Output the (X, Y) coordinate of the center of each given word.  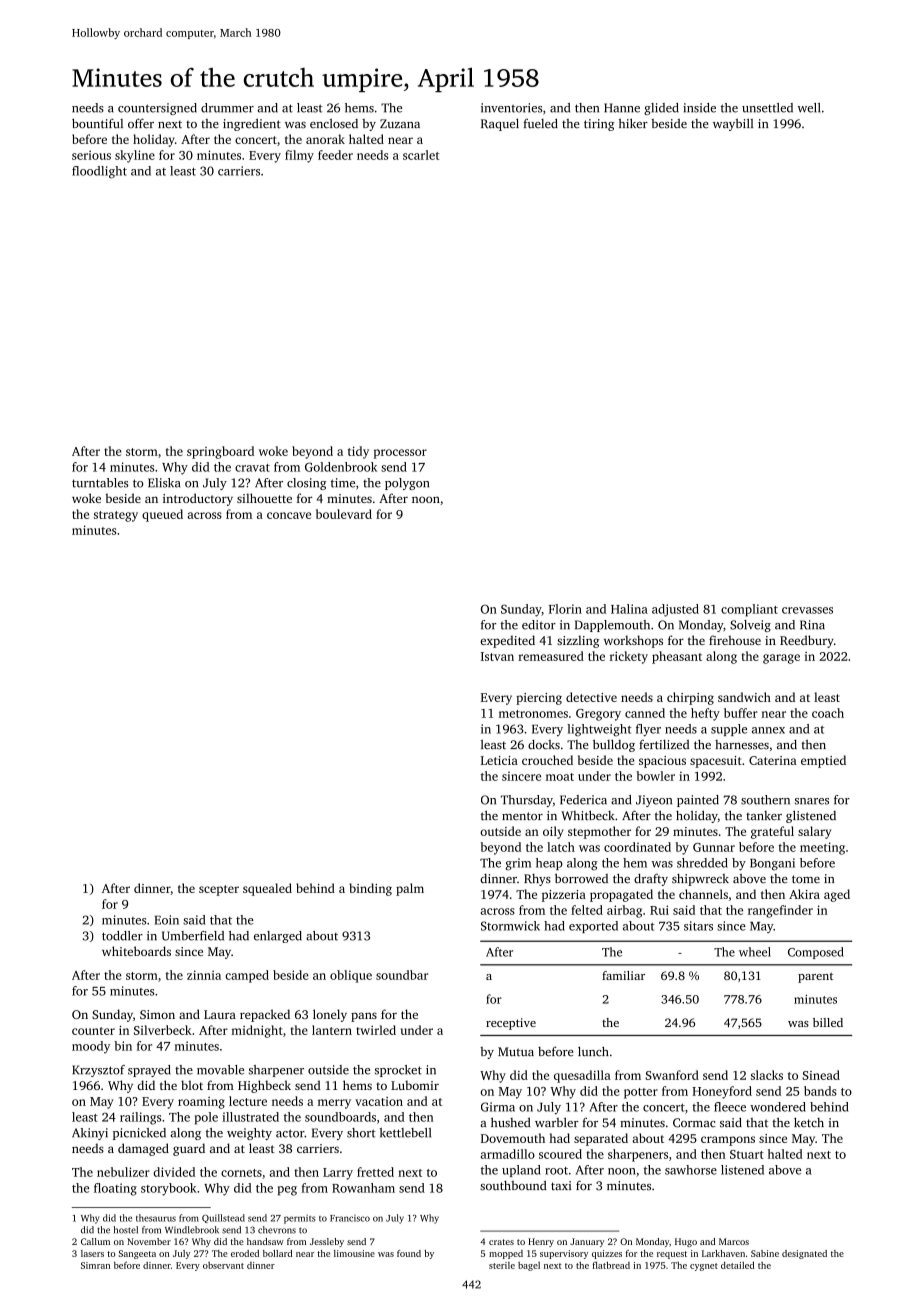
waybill (733, 124)
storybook (169, 1189)
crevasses (807, 610)
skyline (135, 156)
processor (400, 454)
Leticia (499, 760)
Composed (816, 953)
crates (501, 1242)
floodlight (99, 172)
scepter (219, 890)
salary (814, 832)
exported (593, 927)
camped (247, 976)
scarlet (421, 155)
